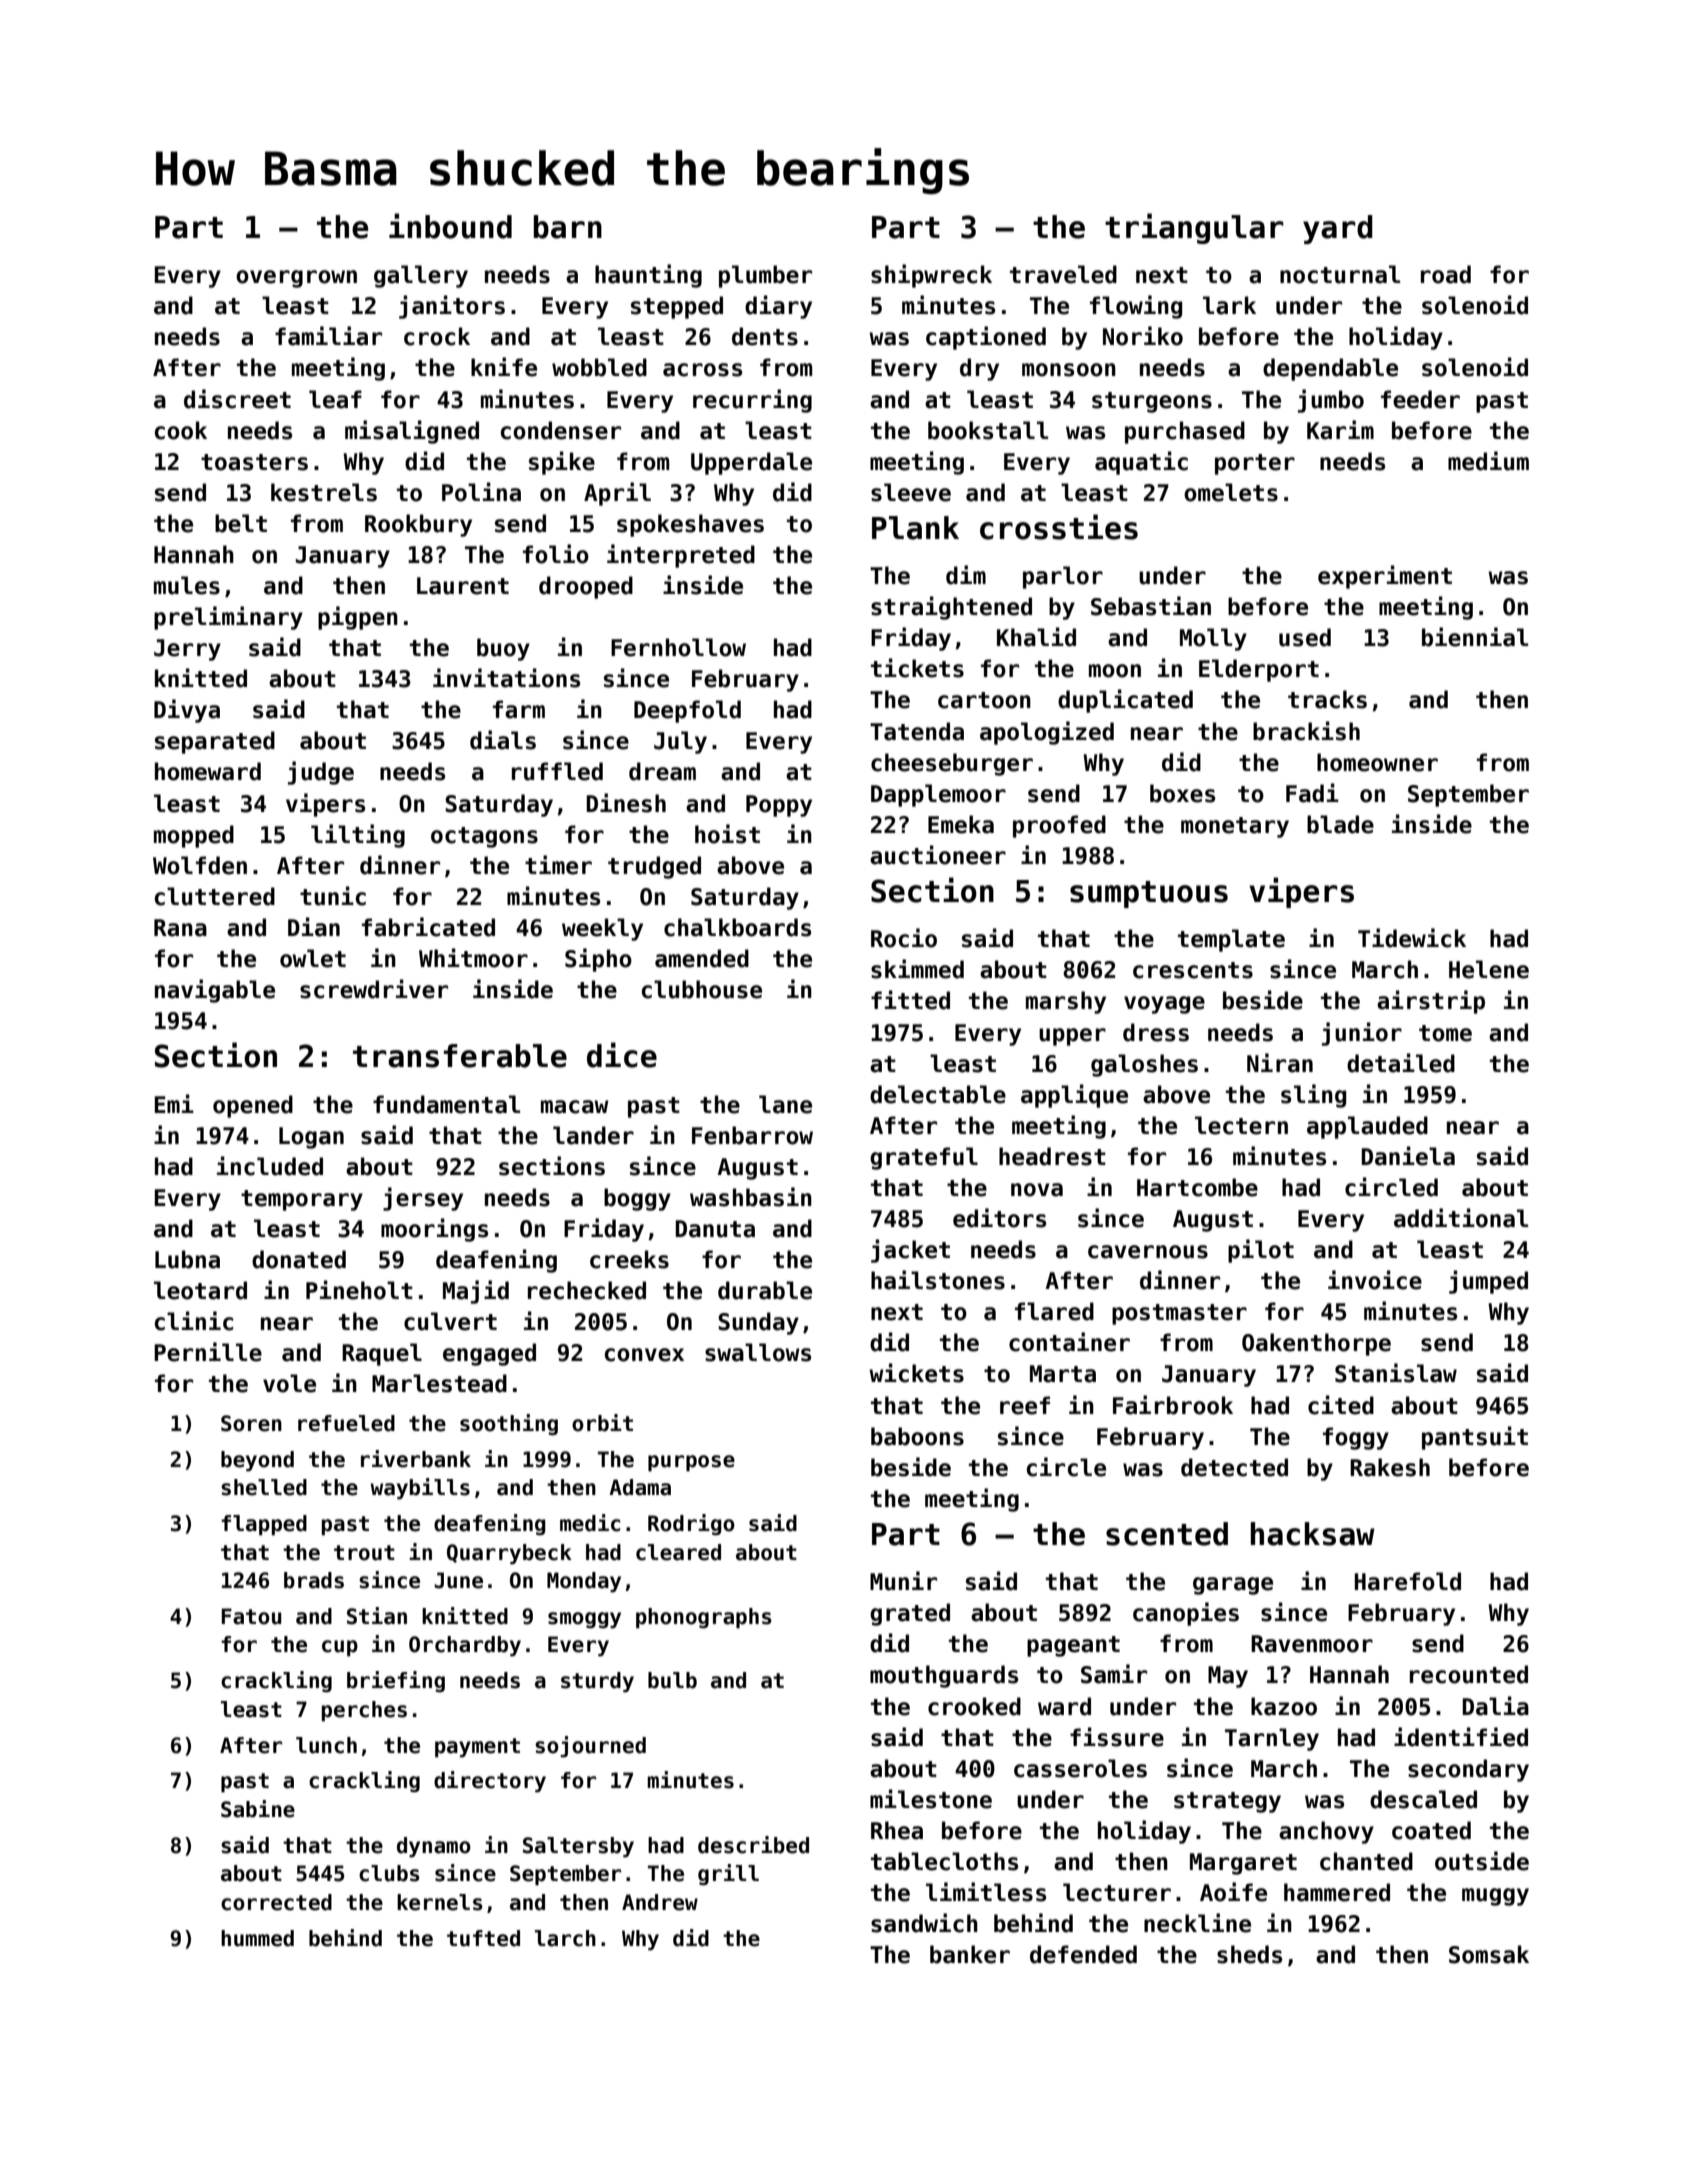 Image resolution: width=1683 pixels, height=2178 pixels. What do you see at coordinates (296, 279) in the screenshot?
I see `overgrown` at bounding box center [296, 279].
